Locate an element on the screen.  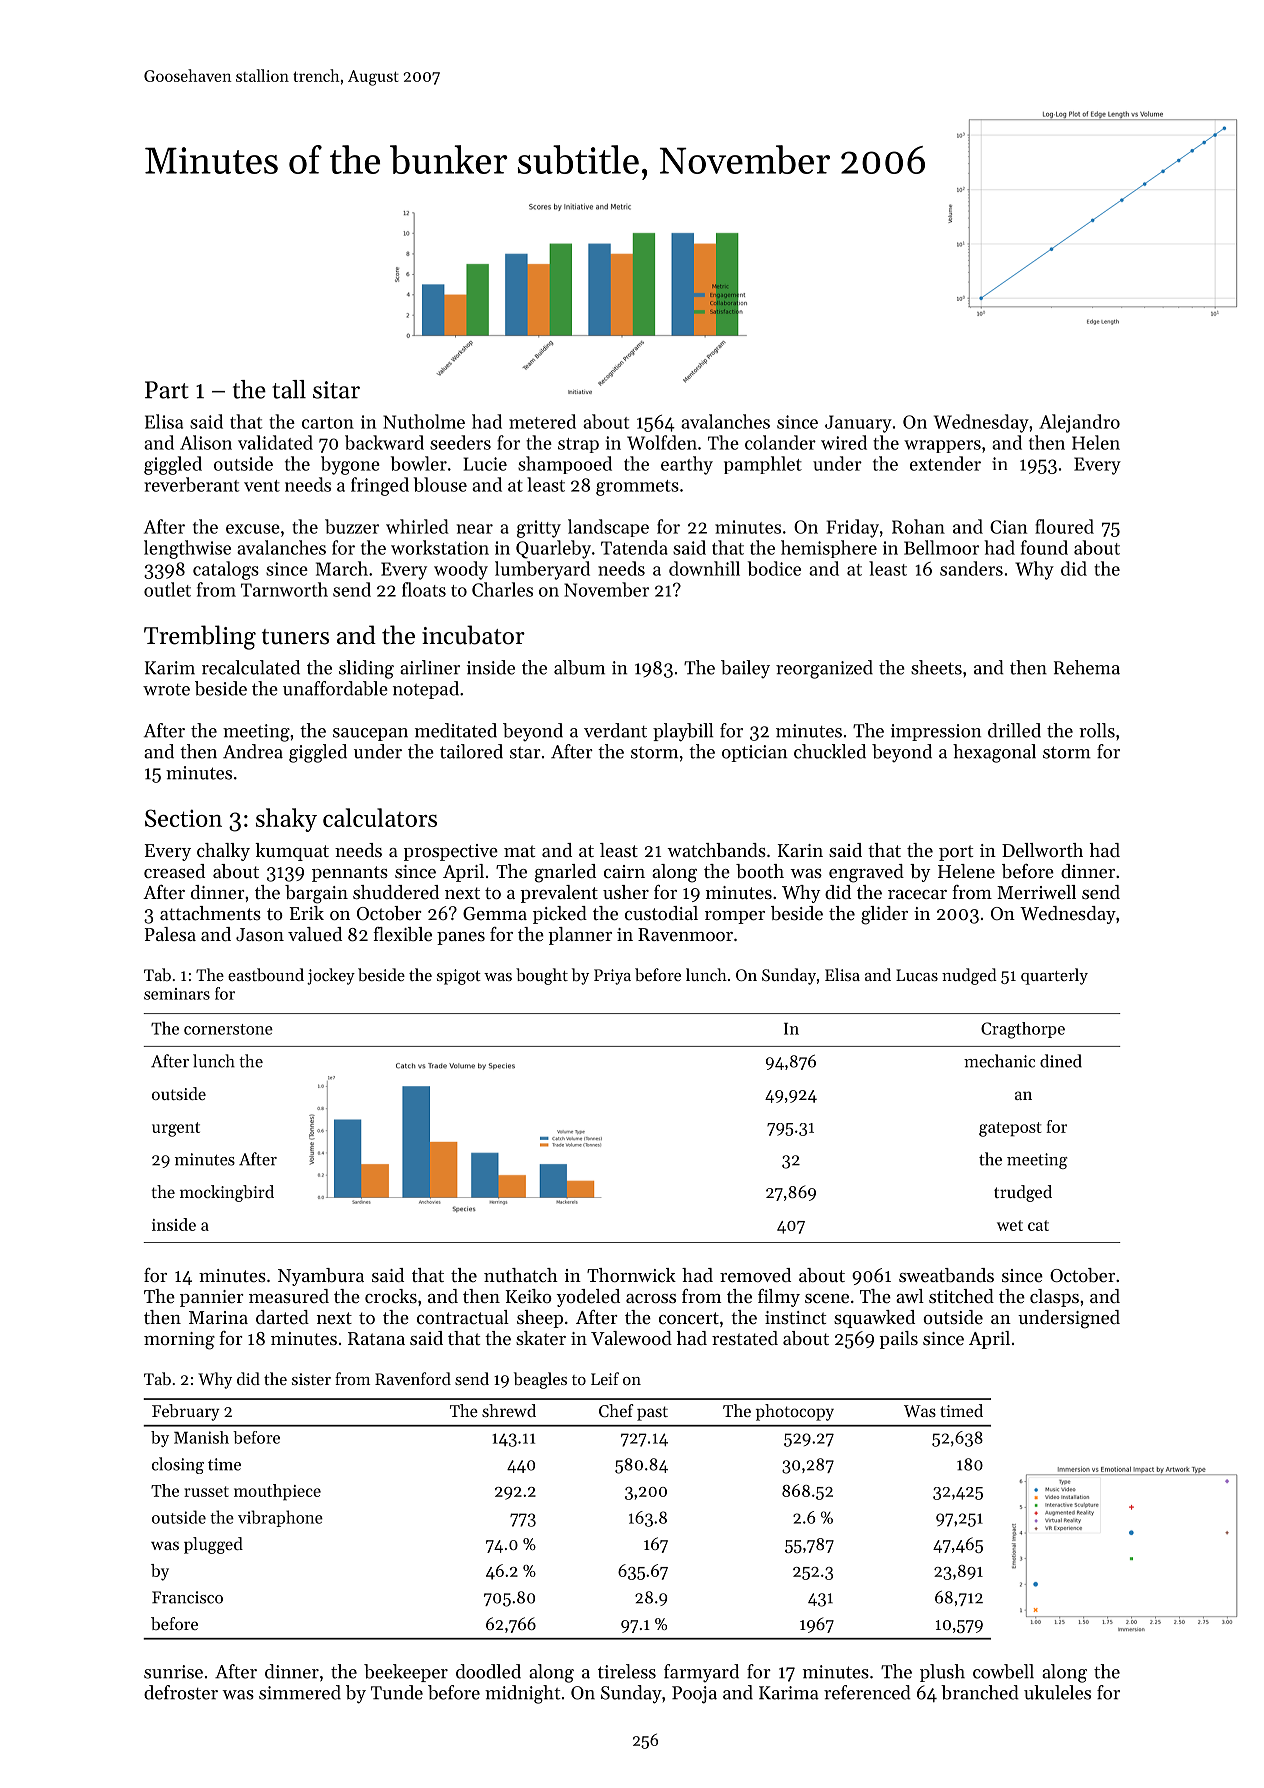
Wolfden is located at coordinates (662, 442).
